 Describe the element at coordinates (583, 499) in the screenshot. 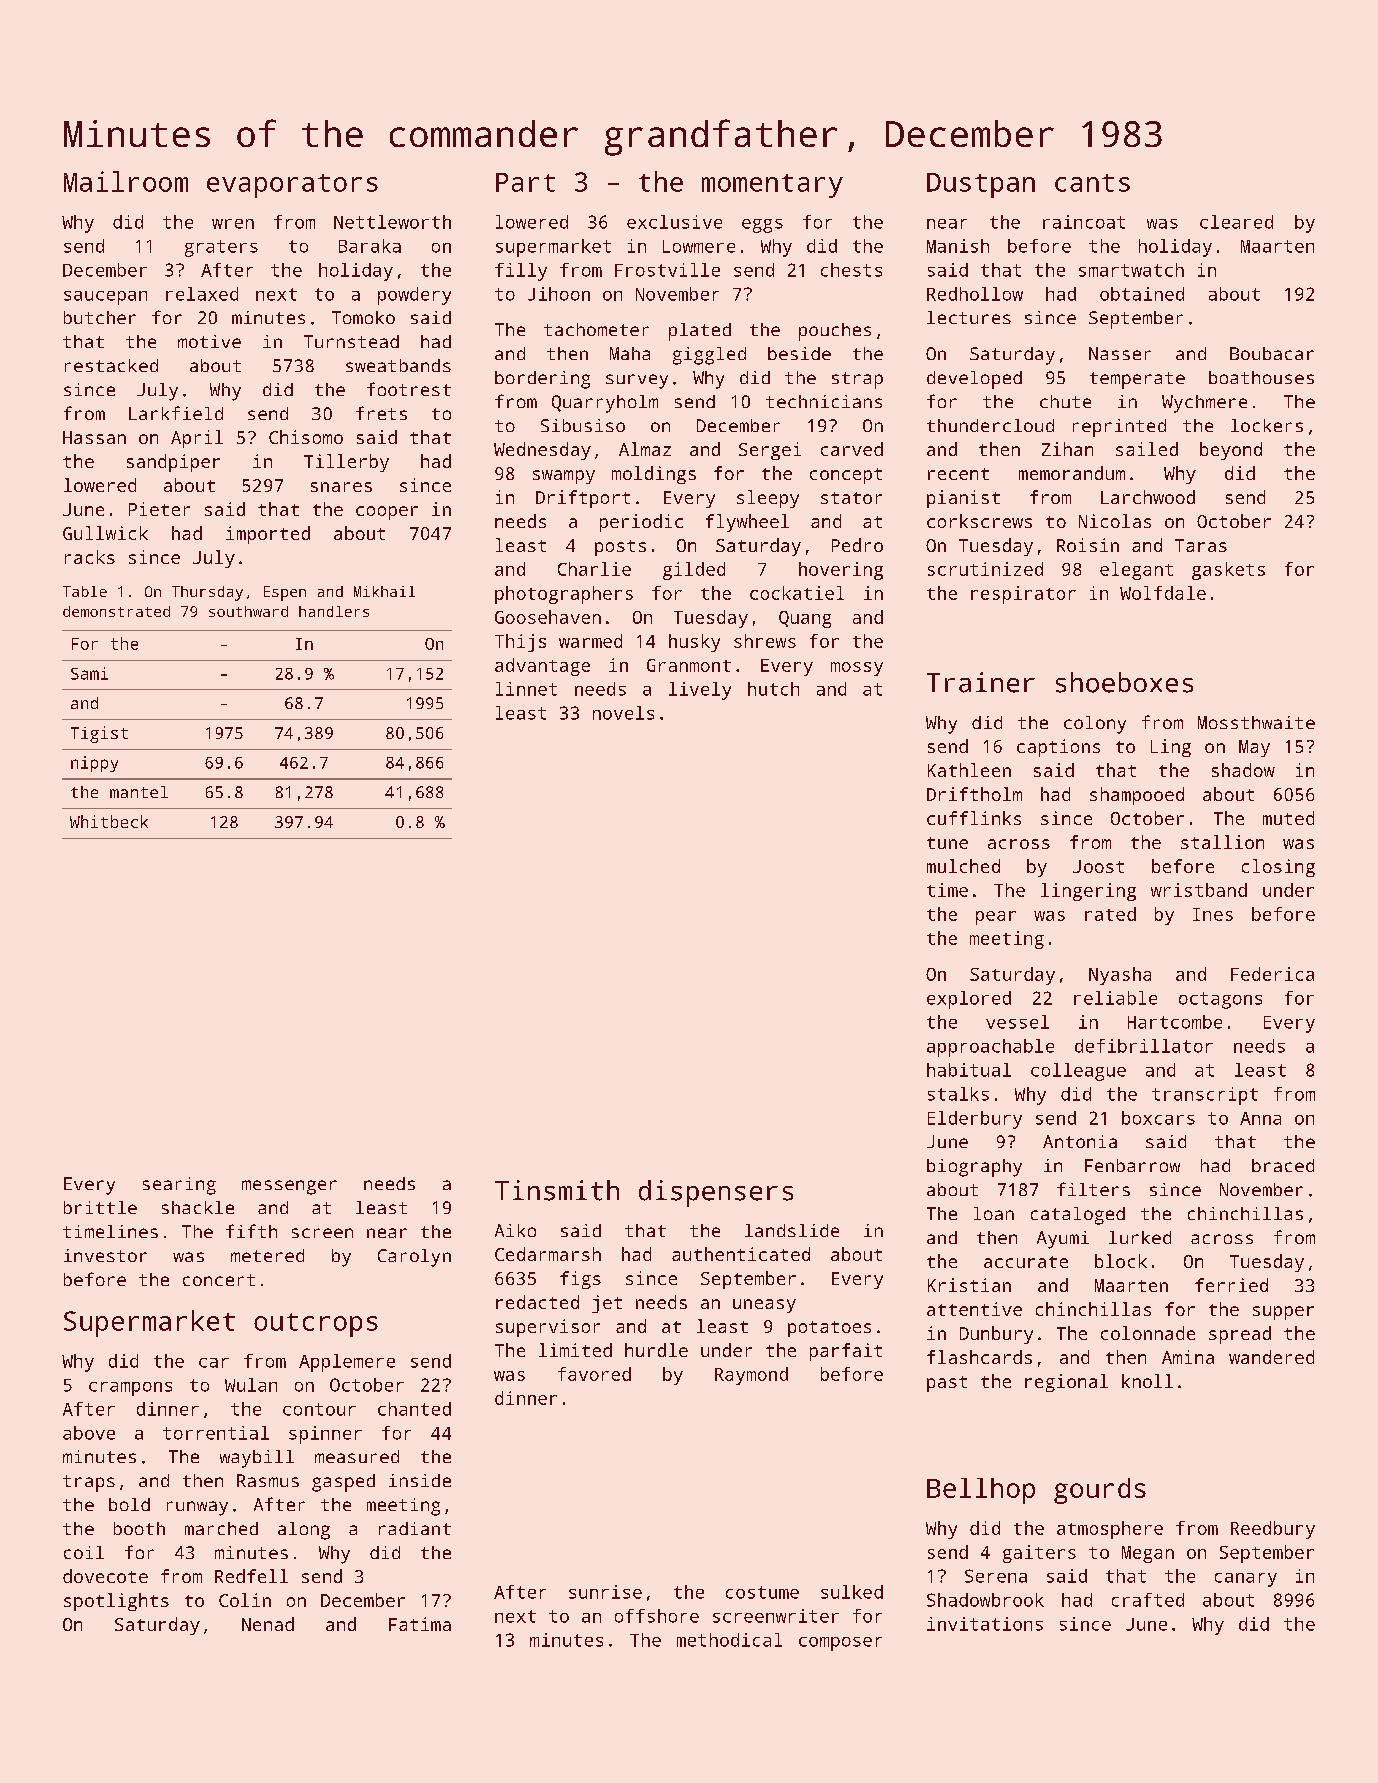

I see `Driftport` at that location.
